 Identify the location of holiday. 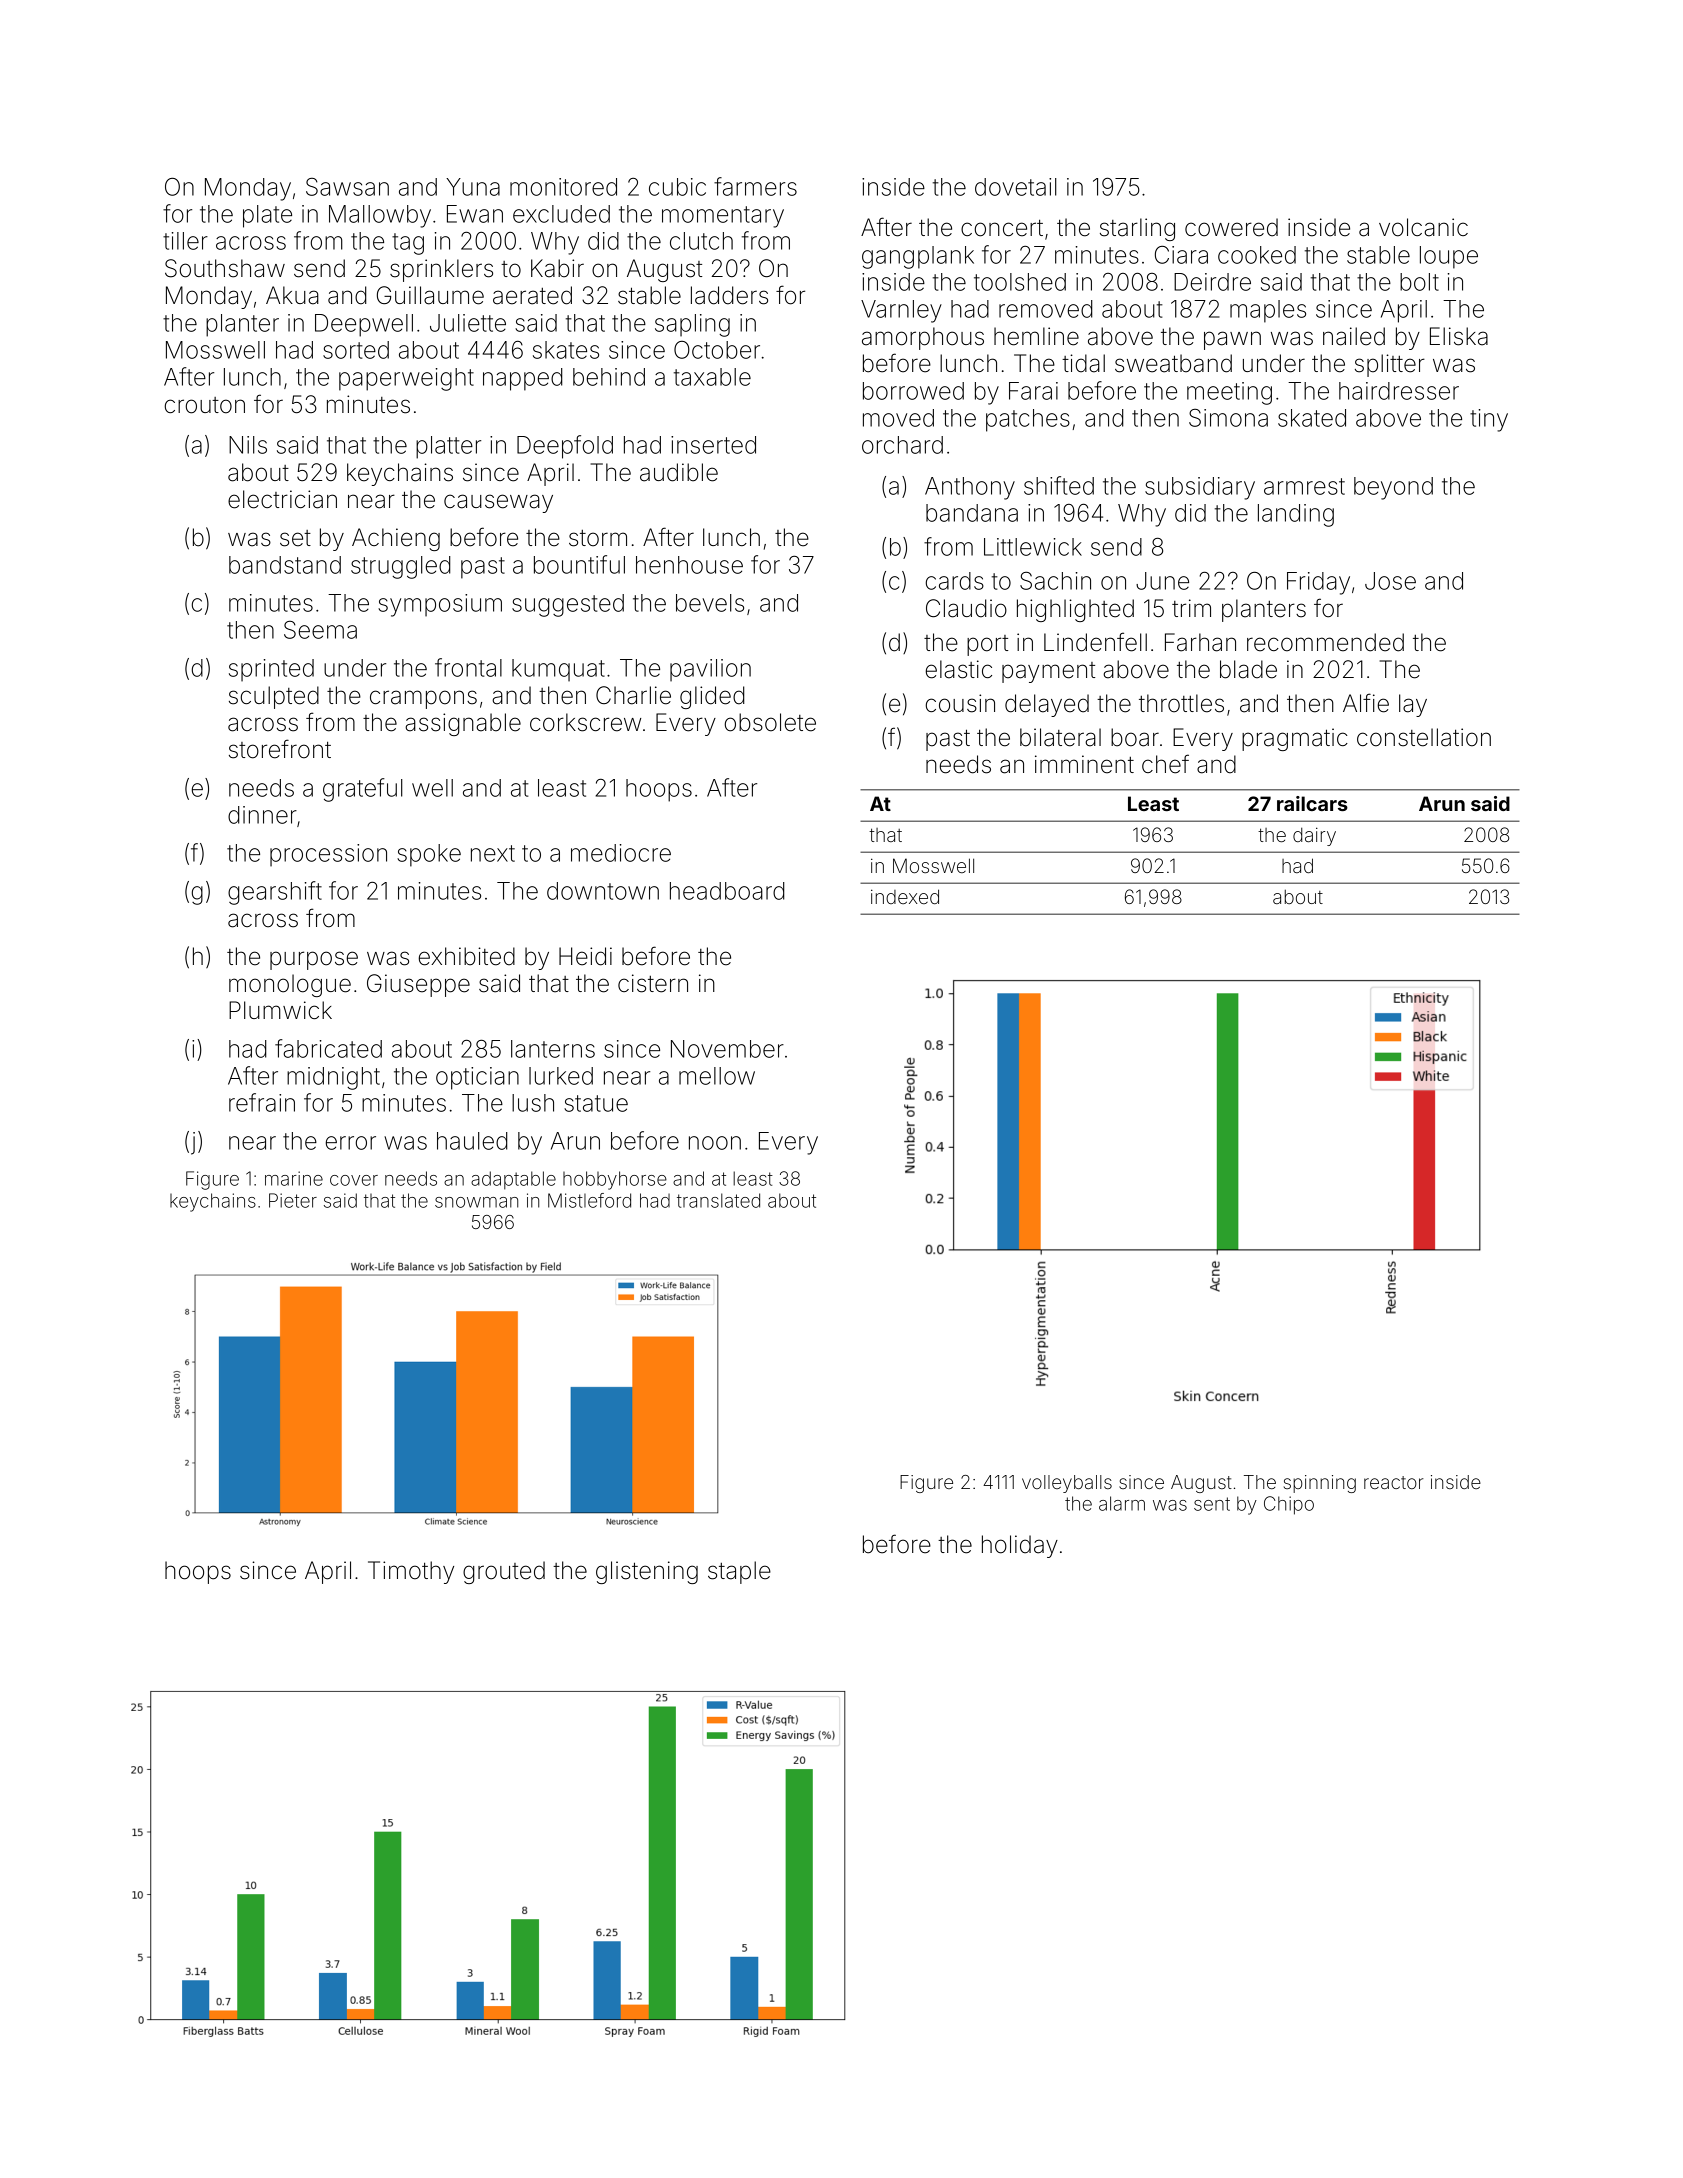
(1020, 1546).
